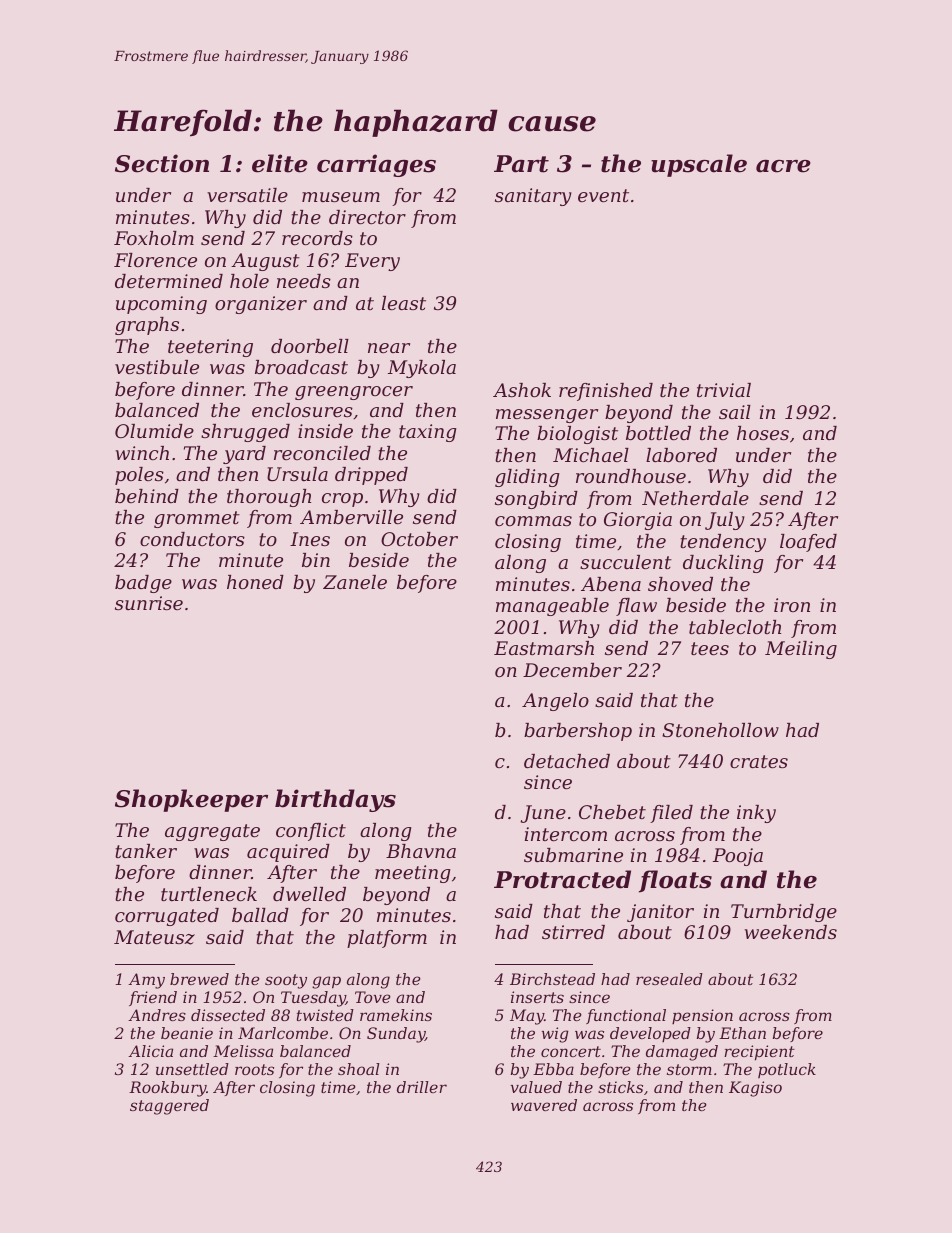 The height and width of the image is (1233, 952). I want to click on Eastmarsh, so click(544, 648).
